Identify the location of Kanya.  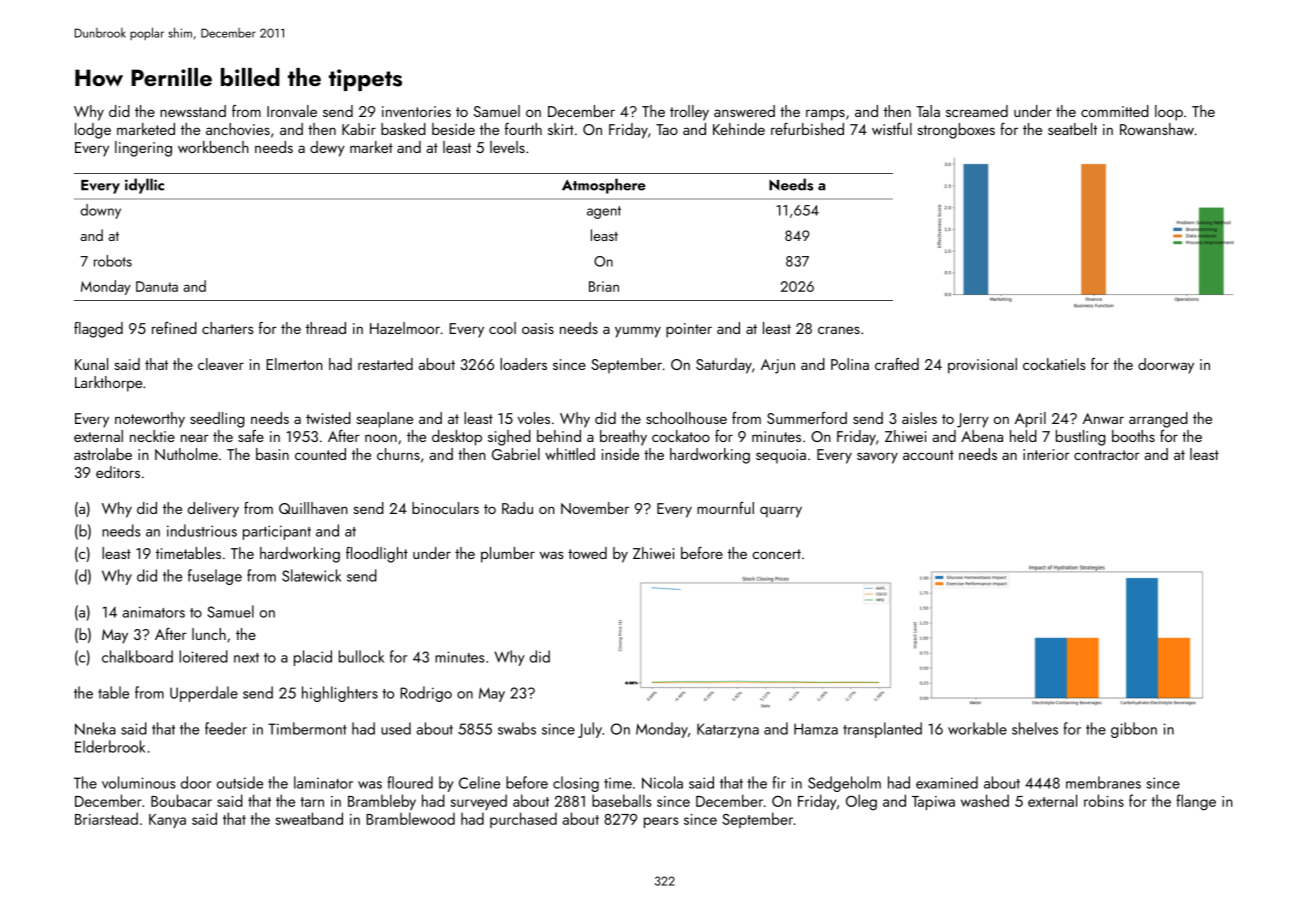
(167, 821).
